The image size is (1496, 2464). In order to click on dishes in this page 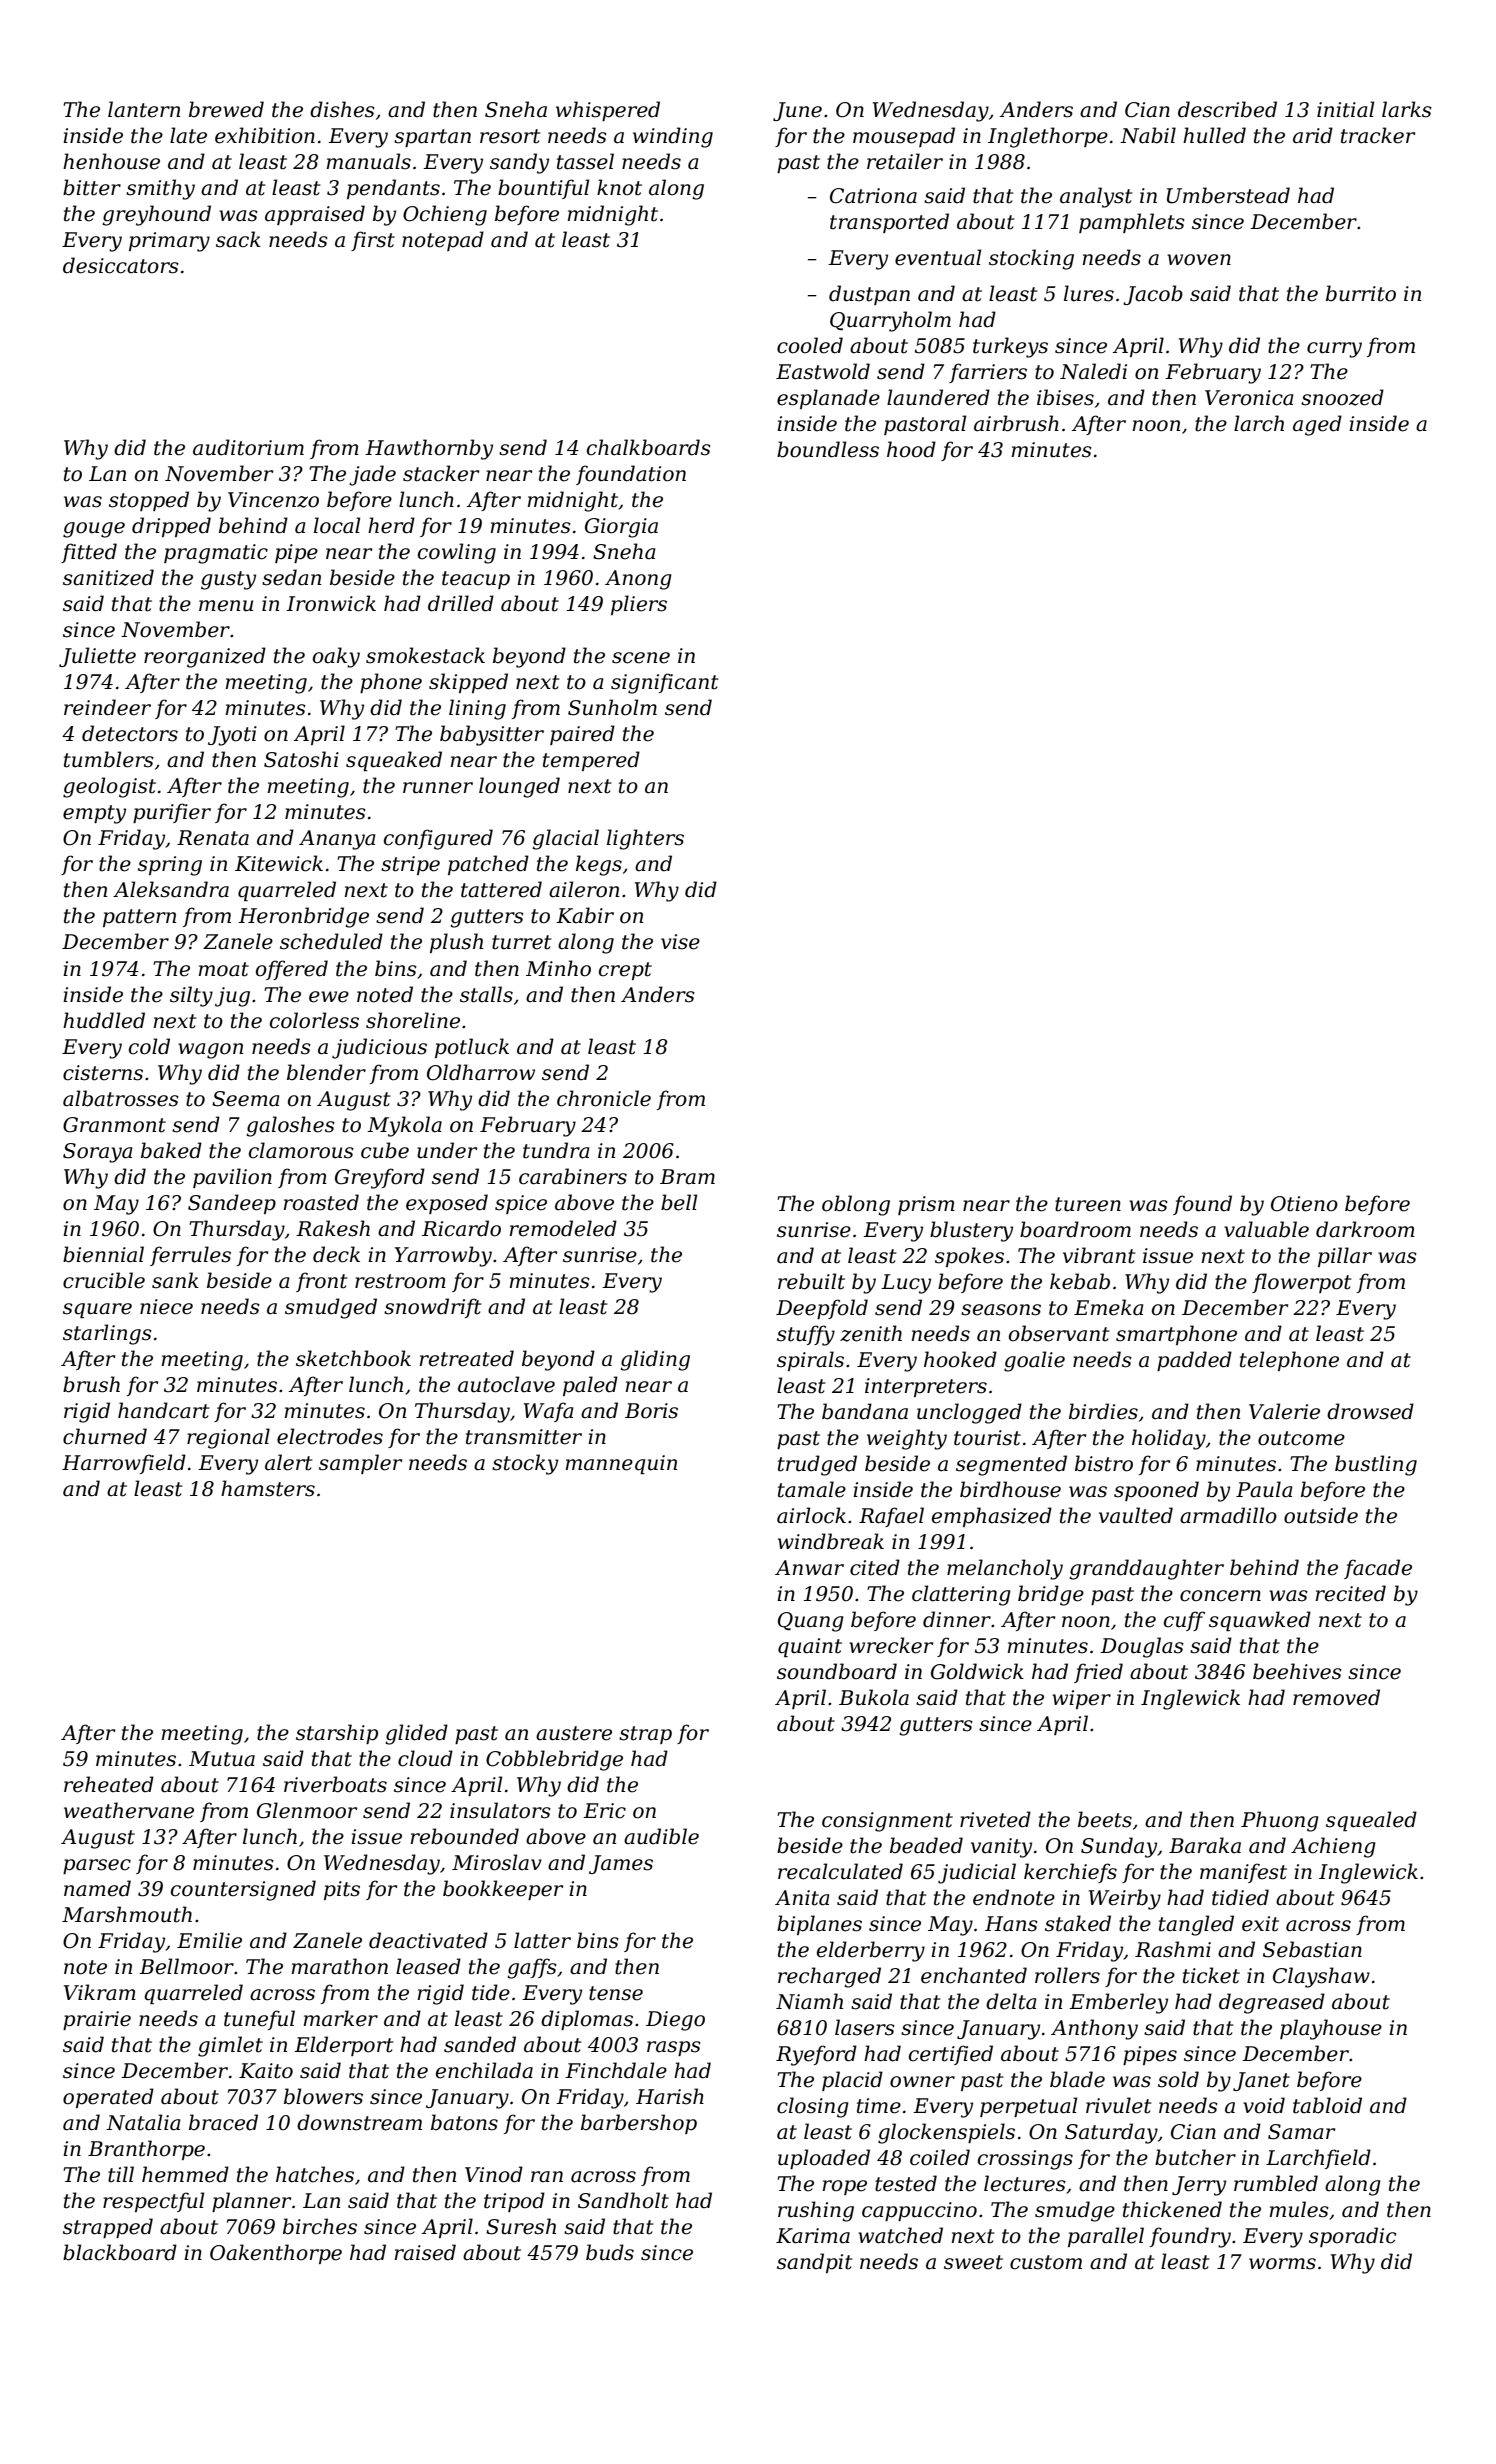, I will do `click(342, 109)`.
